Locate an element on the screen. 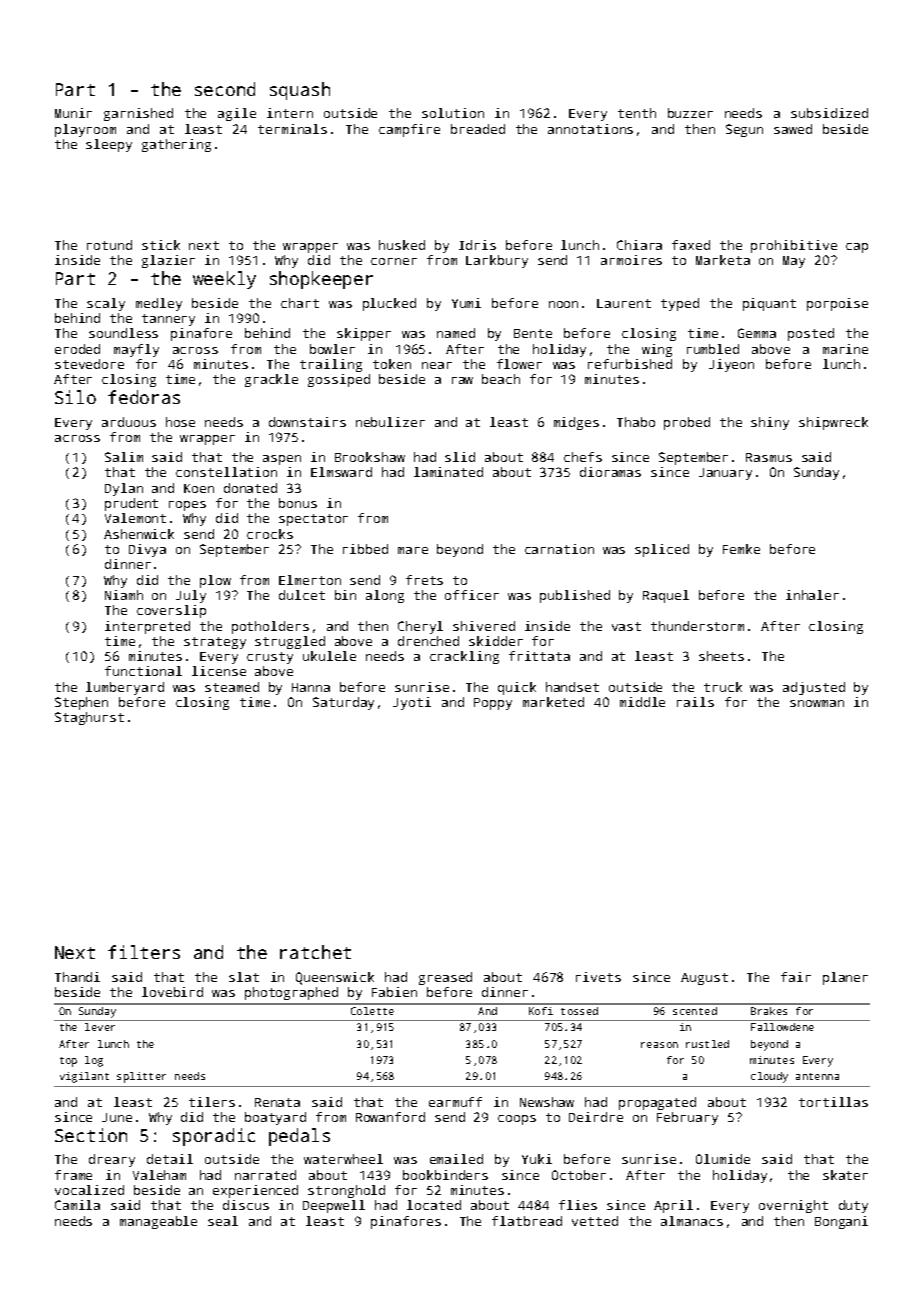 This screenshot has width=924, height=1308. carnation is located at coordinates (559, 549).
